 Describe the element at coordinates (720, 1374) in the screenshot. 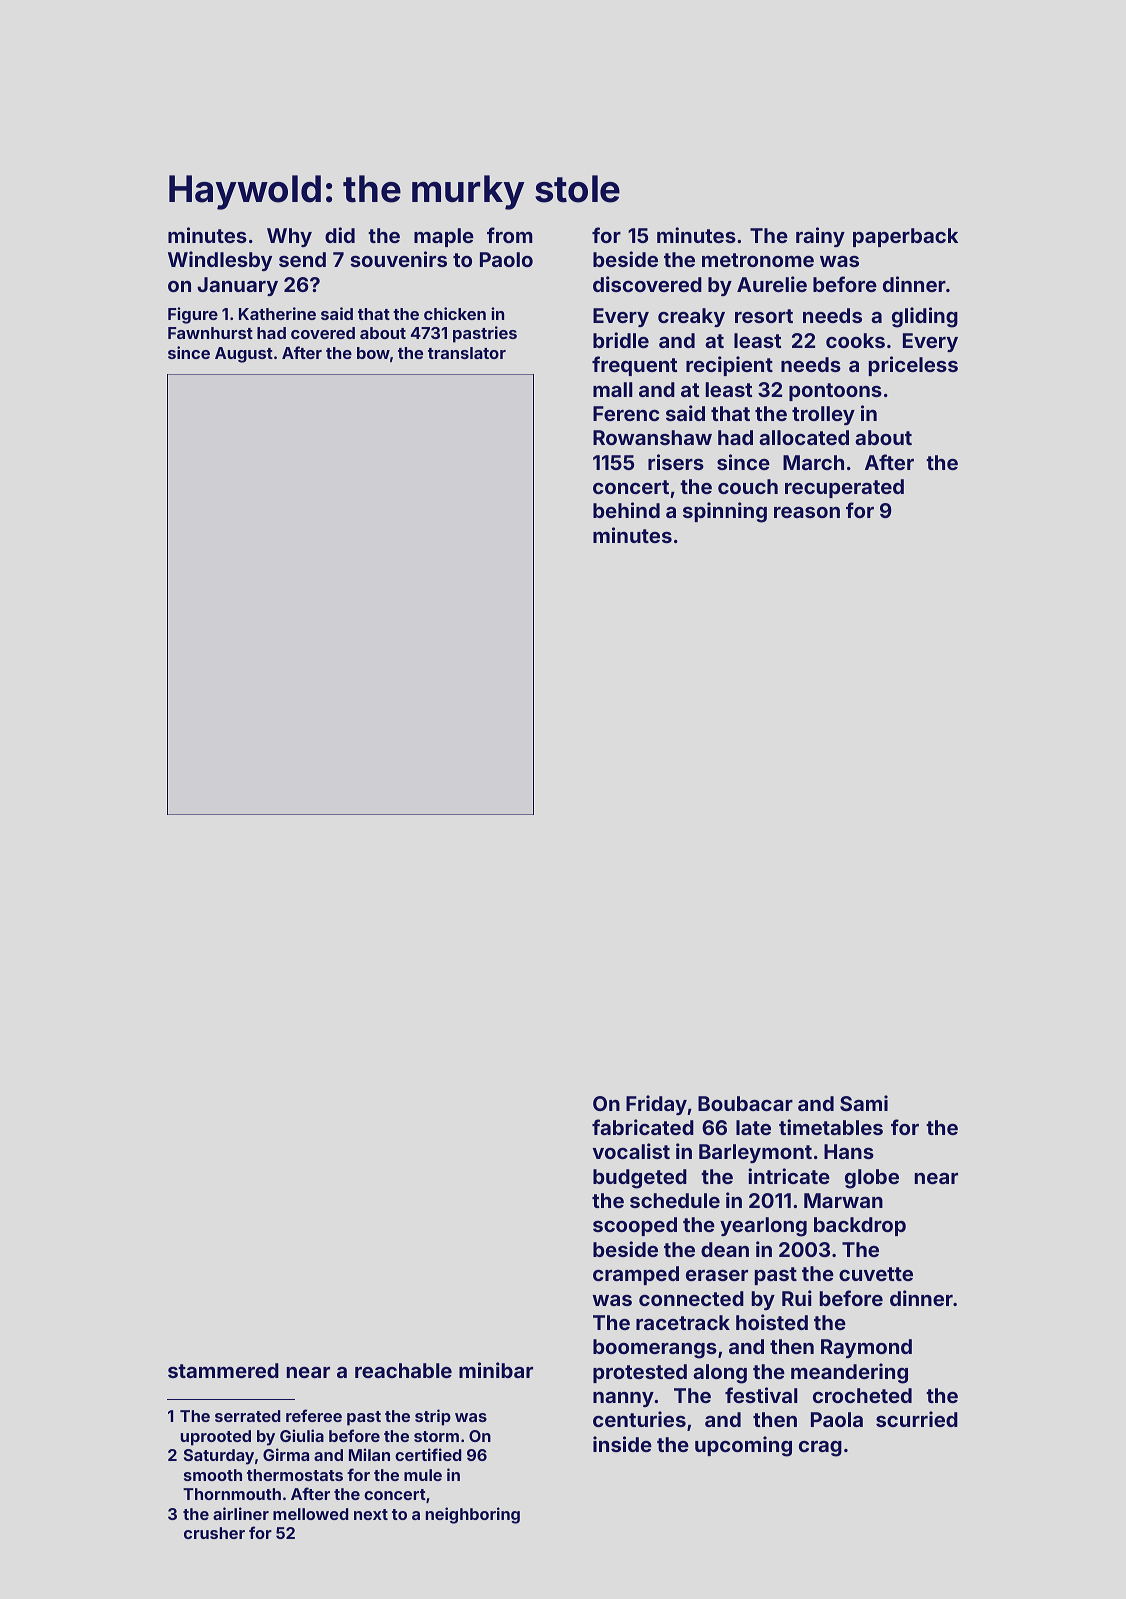

I see `along` at that location.
